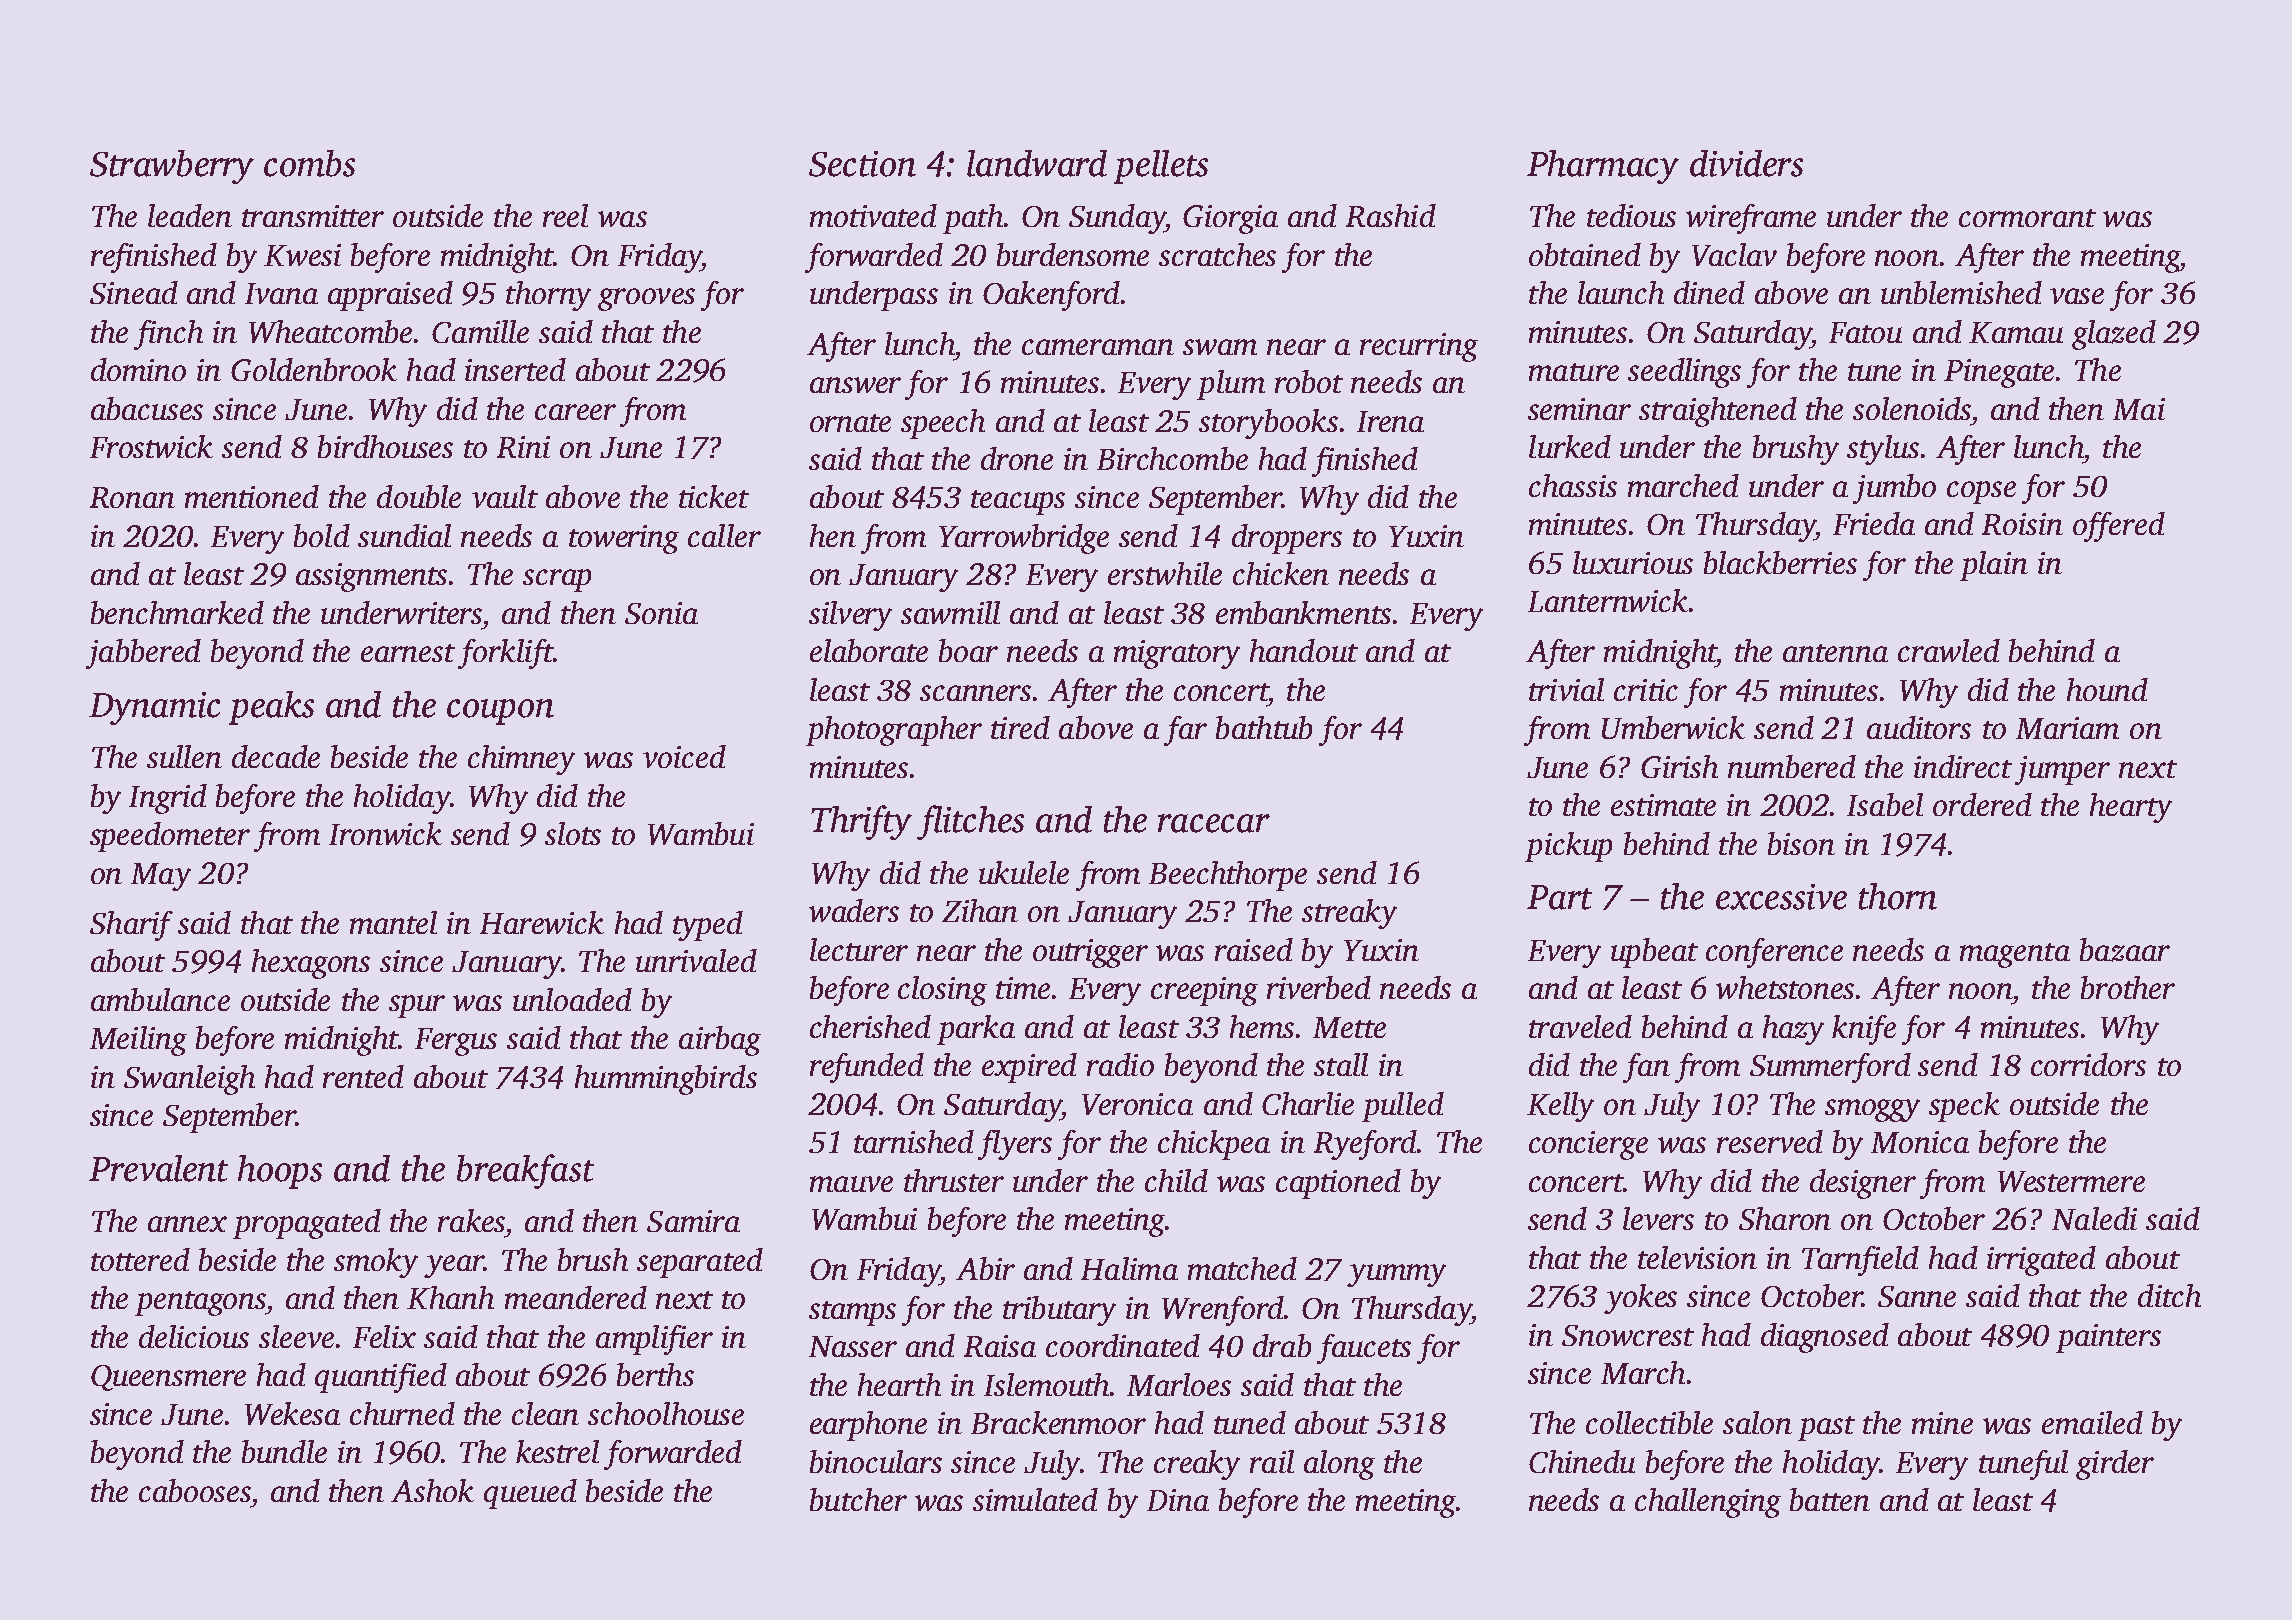 The image size is (2292, 1620). Describe the element at coordinates (1228, 876) in the screenshot. I see `Beechthorpe` at that location.
